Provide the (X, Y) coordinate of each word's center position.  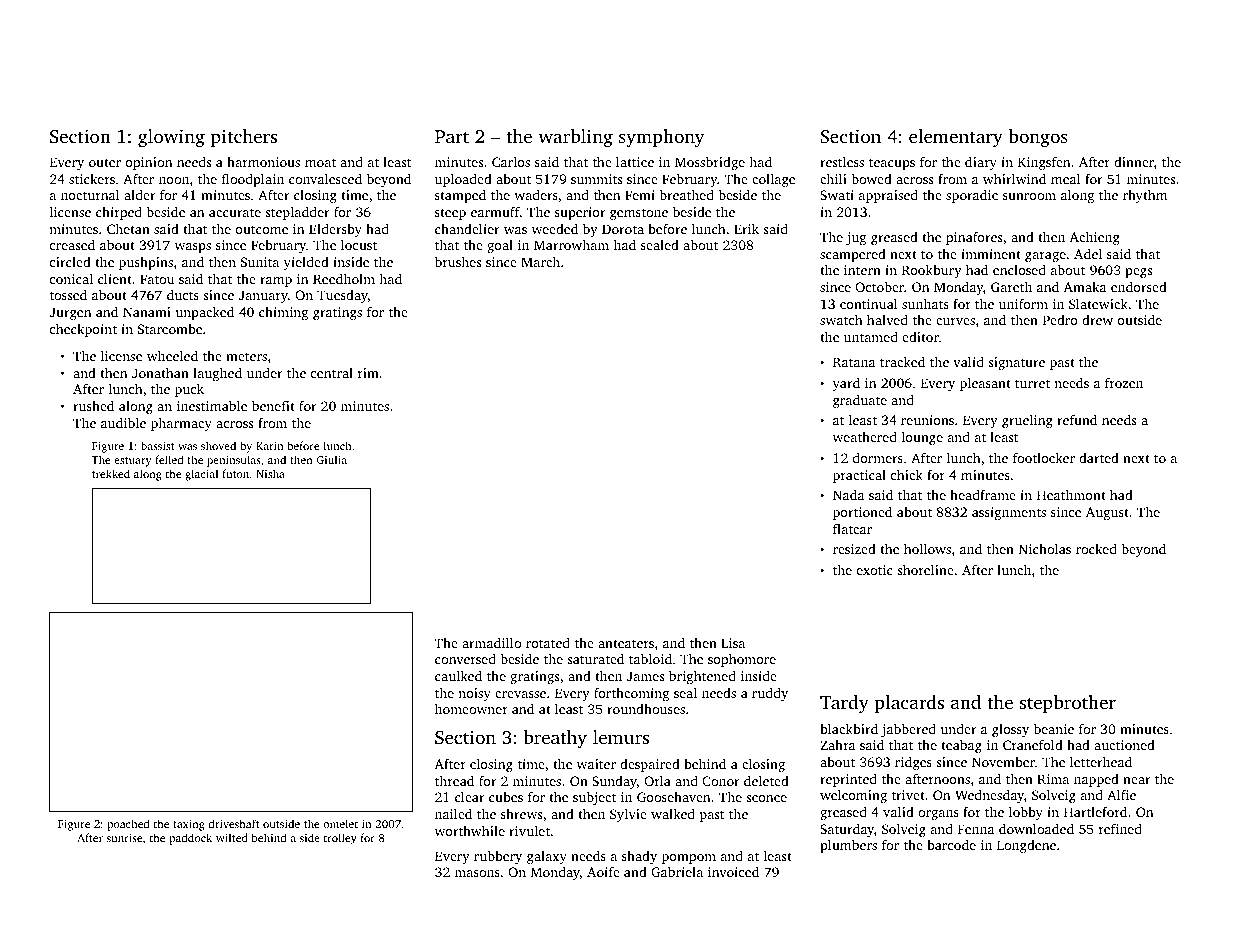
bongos (1038, 138)
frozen (1124, 382)
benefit (273, 405)
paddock (190, 839)
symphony (661, 138)
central (332, 373)
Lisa (733, 643)
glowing (171, 138)
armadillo (491, 642)
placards (909, 704)
